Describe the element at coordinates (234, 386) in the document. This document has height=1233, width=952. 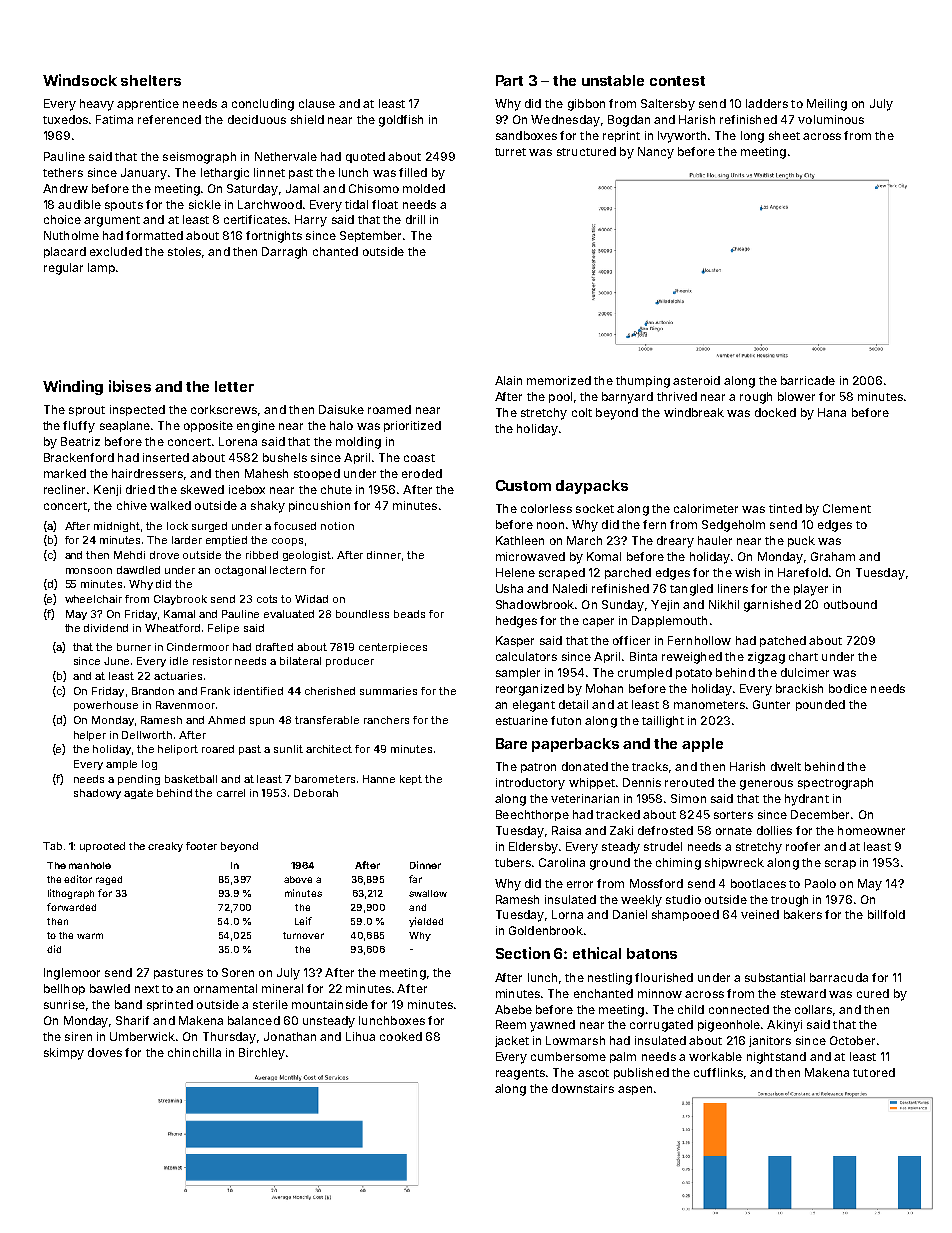
I see `letter` at that location.
